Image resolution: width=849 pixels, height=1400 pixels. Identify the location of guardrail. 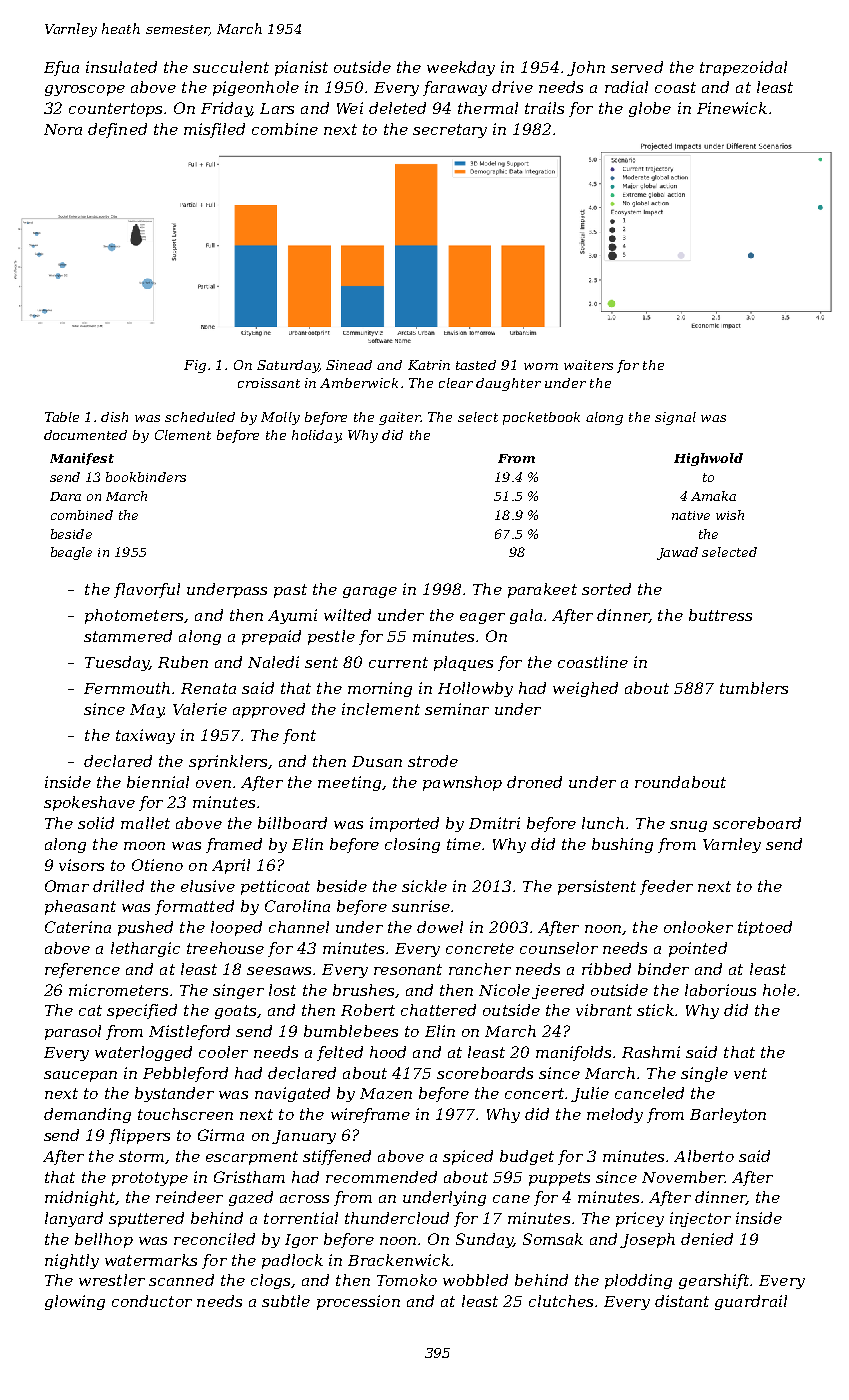
(751, 1302).
